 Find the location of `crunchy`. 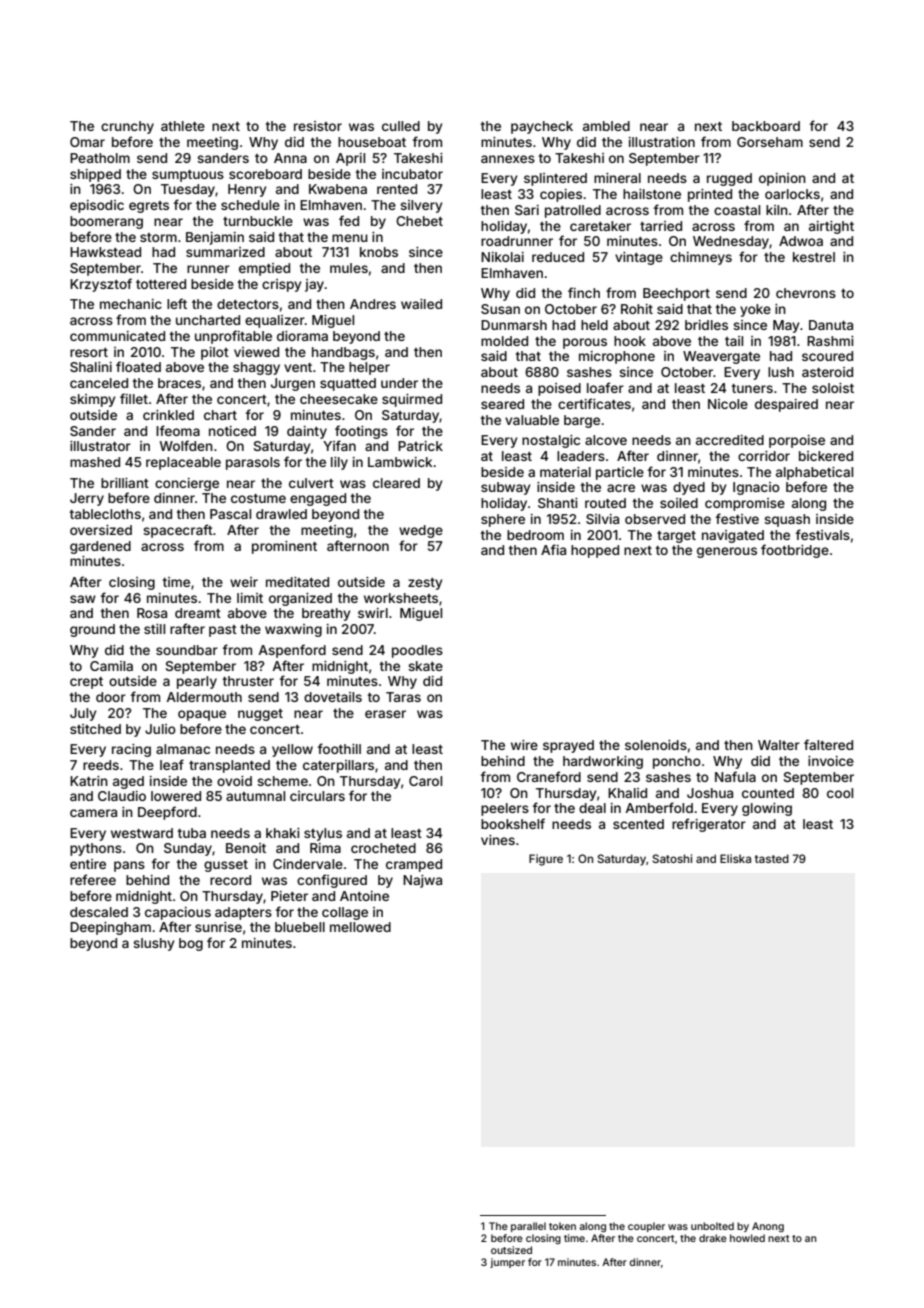

crunchy is located at coordinates (127, 127).
